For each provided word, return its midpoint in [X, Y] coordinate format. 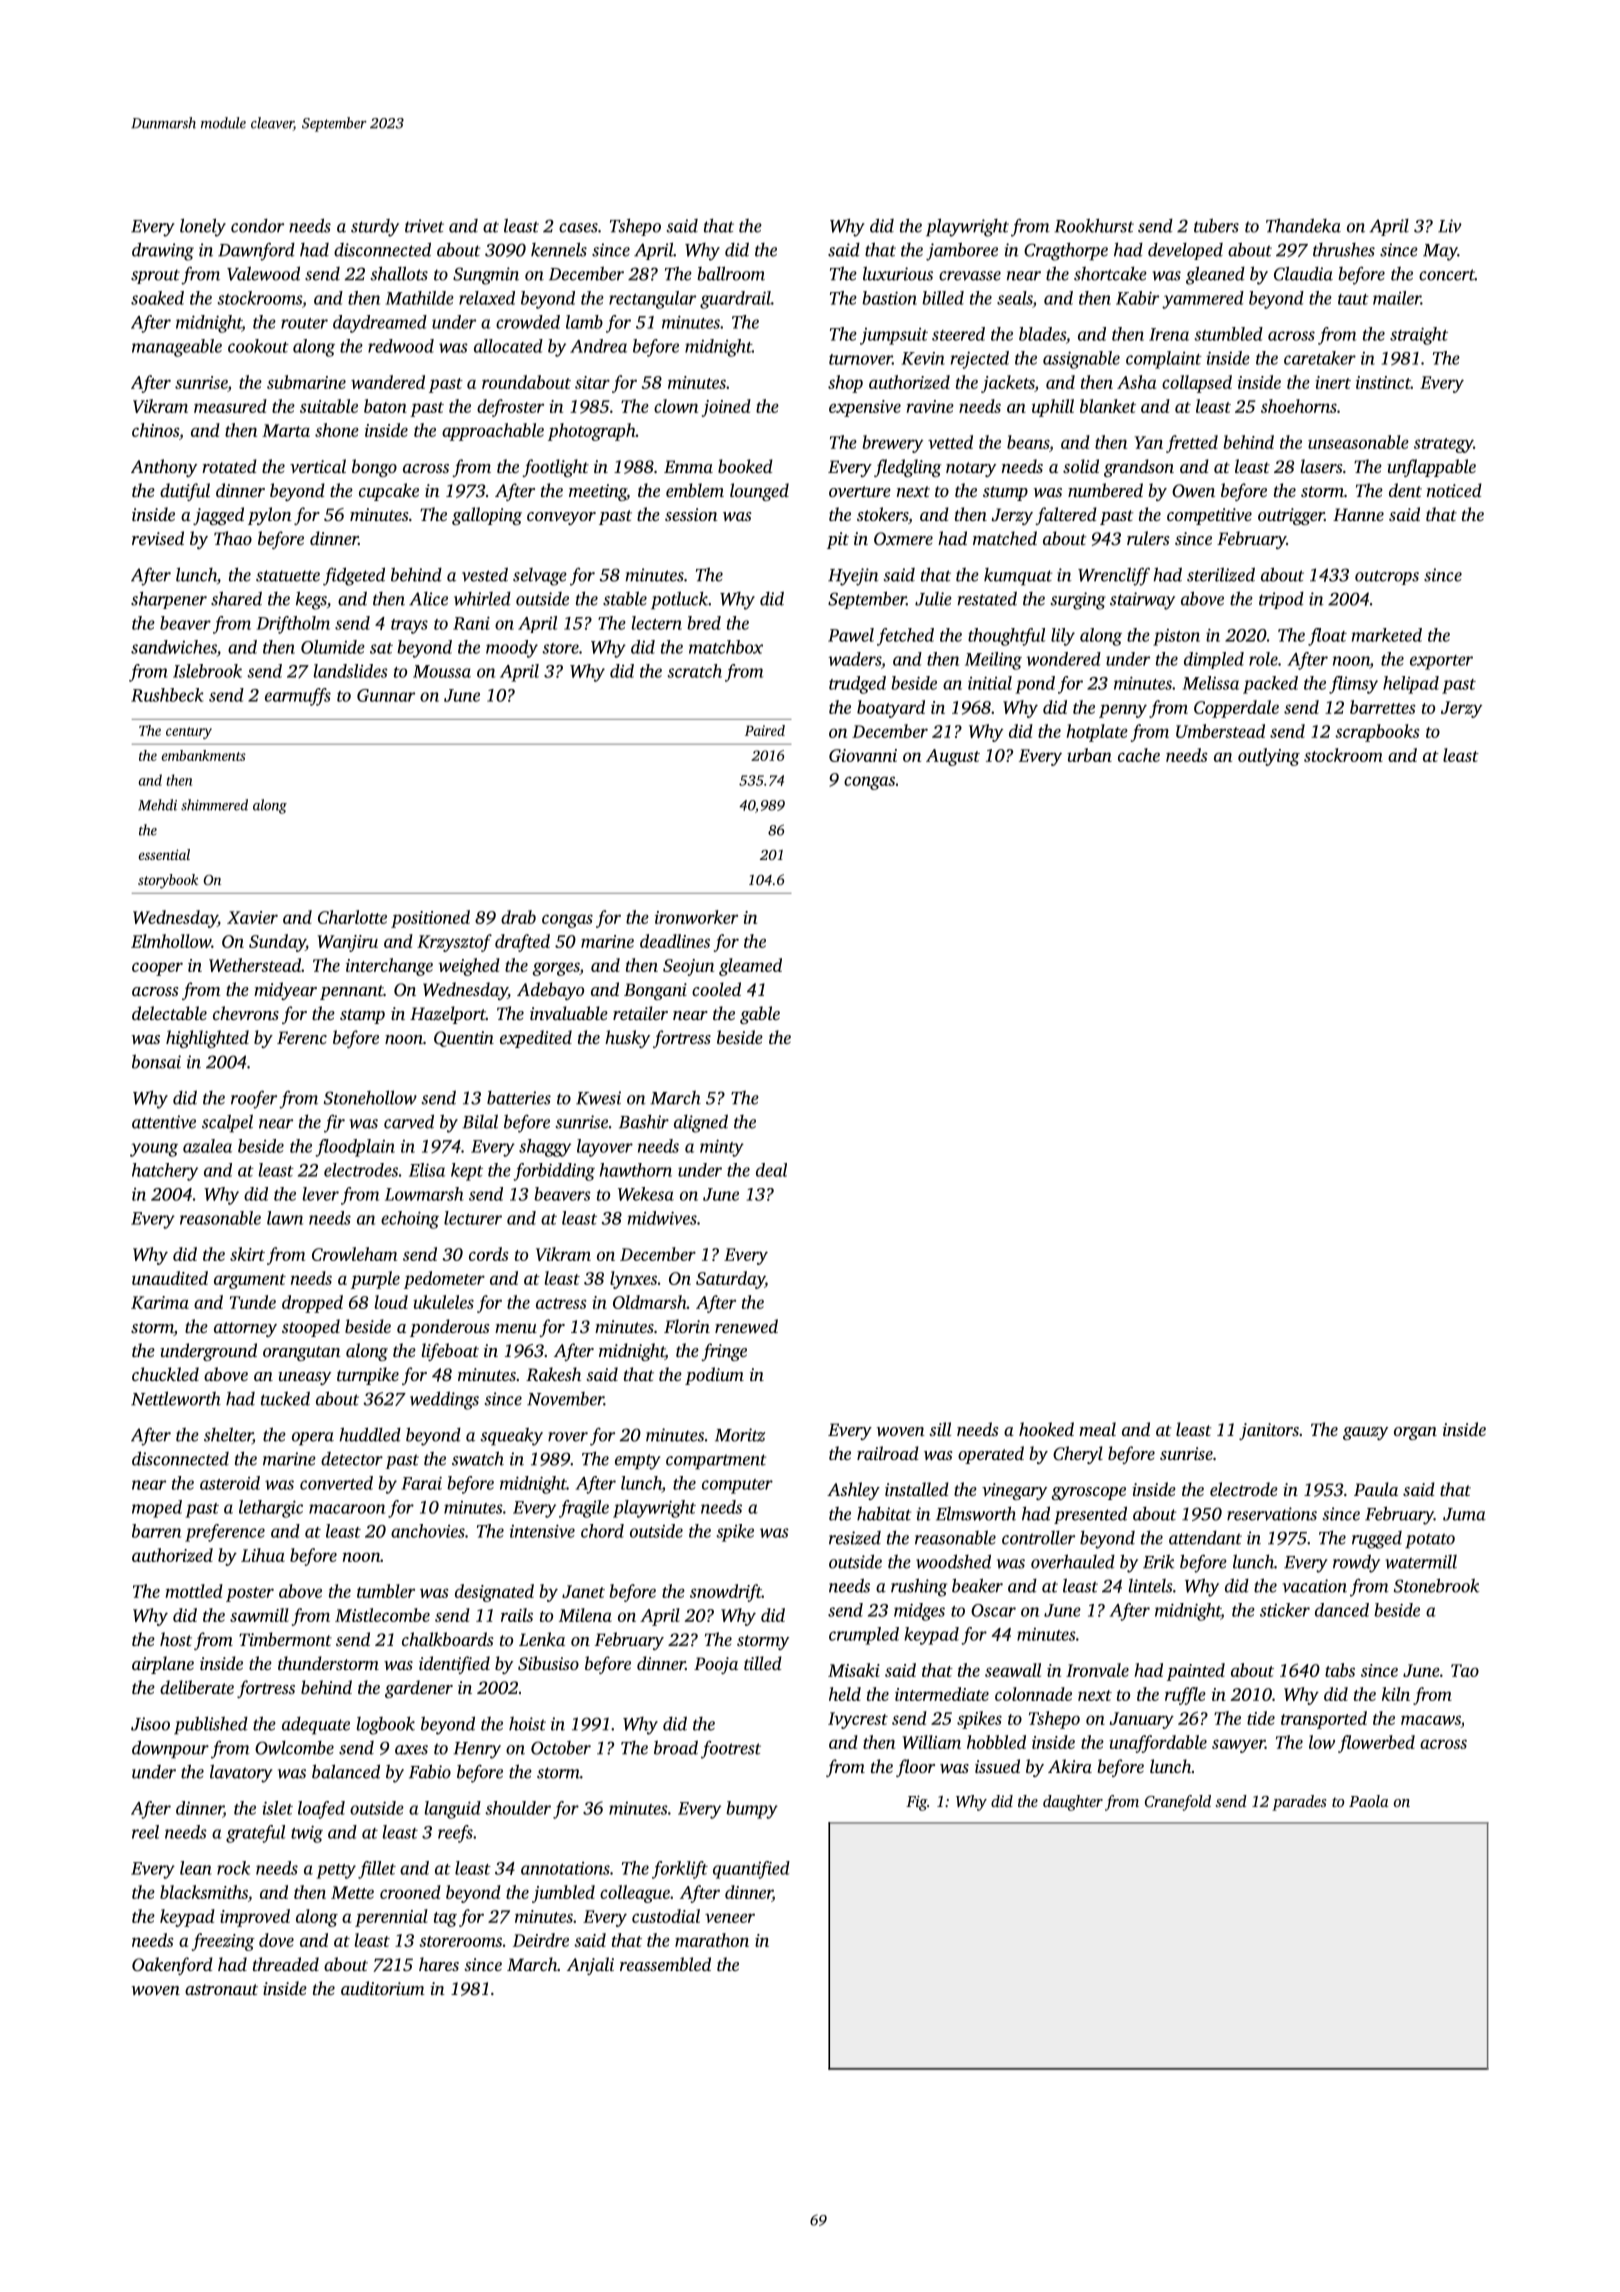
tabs [1340, 1670]
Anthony [164, 468]
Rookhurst [1094, 226]
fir [334, 1124]
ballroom [731, 273]
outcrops [1387, 577]
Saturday [730, 1280]
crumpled [864, 1636]
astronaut [221, 1989]
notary [971, 469]
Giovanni [863, 755]
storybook [168, 881]
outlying [1269, 757]
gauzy [1365, 1433]
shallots [399, 273]
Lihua [263, 1555]
